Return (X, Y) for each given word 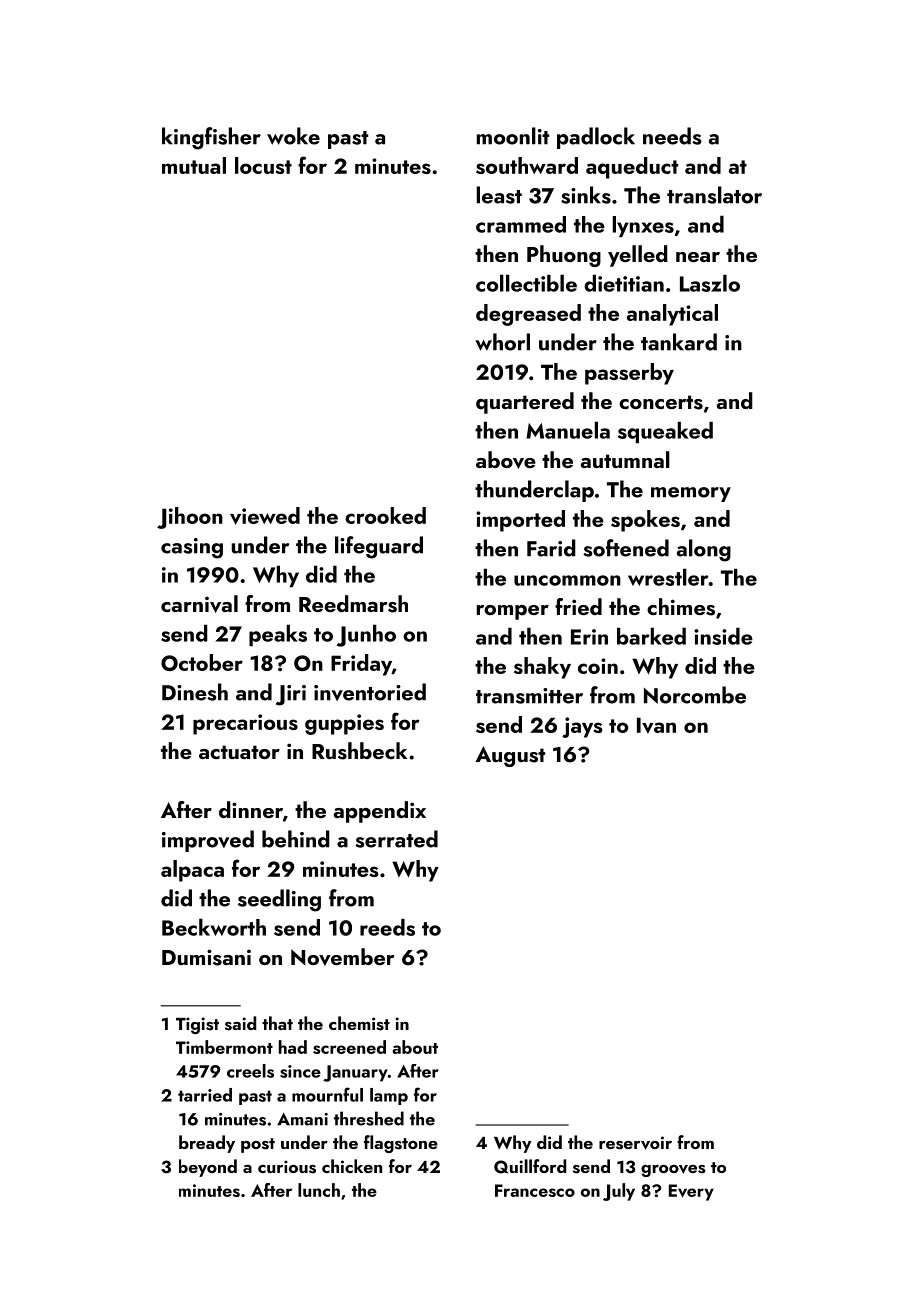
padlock (596, 138)
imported (520, 521)
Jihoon (190, 518)
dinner (251, 809)
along (704, 550)
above (506, 460)
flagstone (401, 1144)
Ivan (656, 725)
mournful (327, 1094)
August (510, 756)
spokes (645, 521)
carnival (199, 604)
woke (293, 136)
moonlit (513, 136)
